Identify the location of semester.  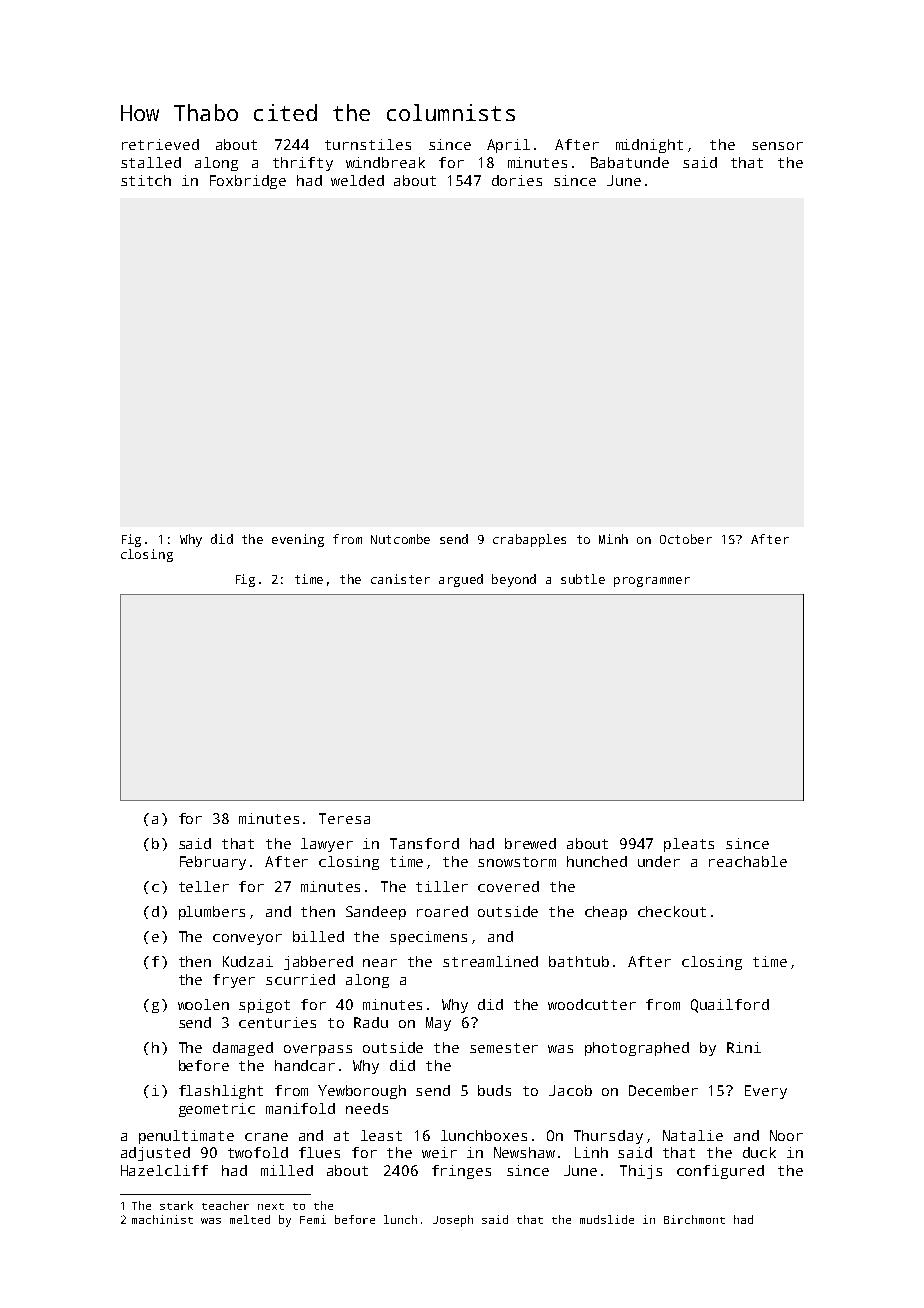
(504, 1048).
